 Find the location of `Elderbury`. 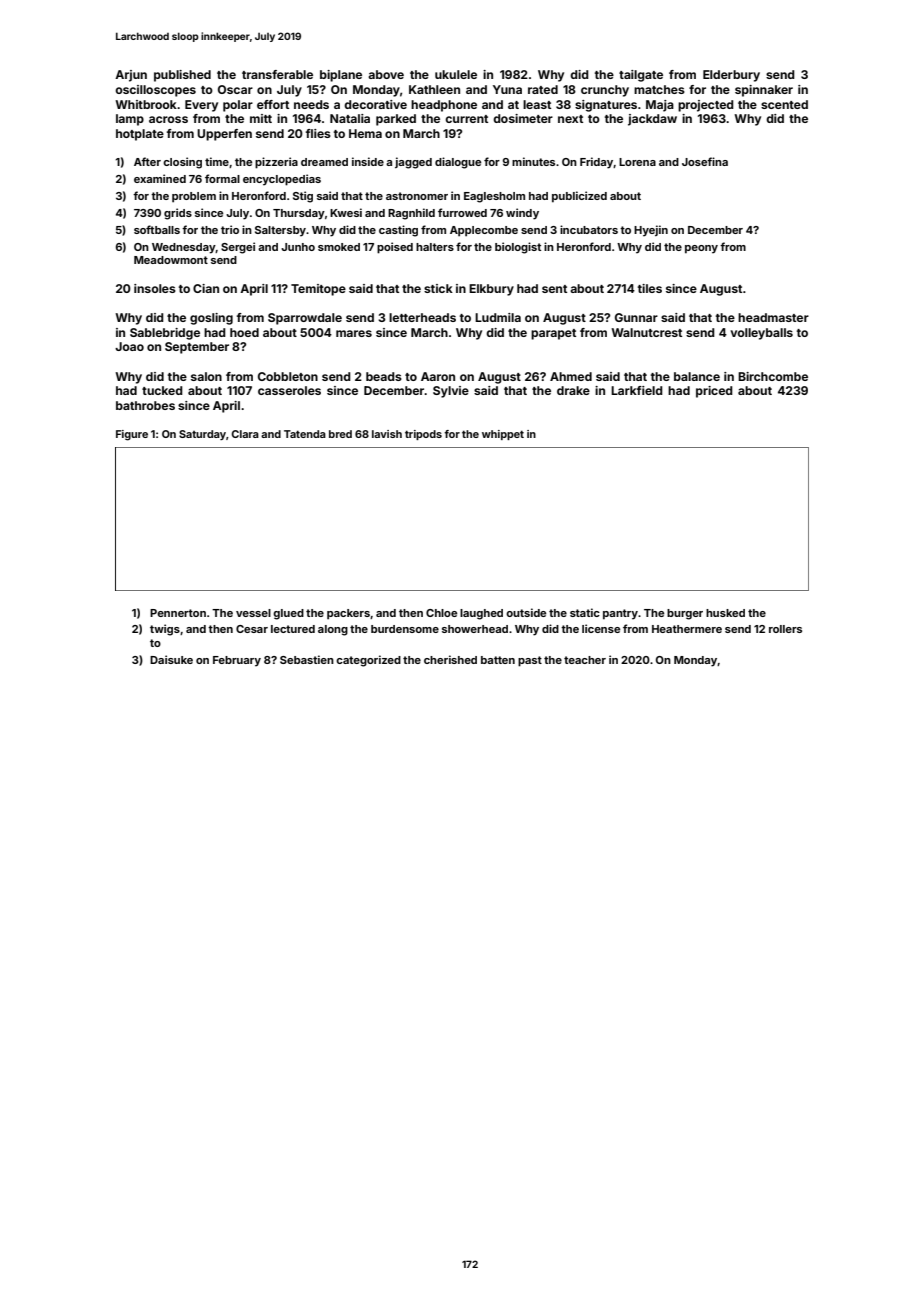

Elderbury is located at coordinates (731, 76).
